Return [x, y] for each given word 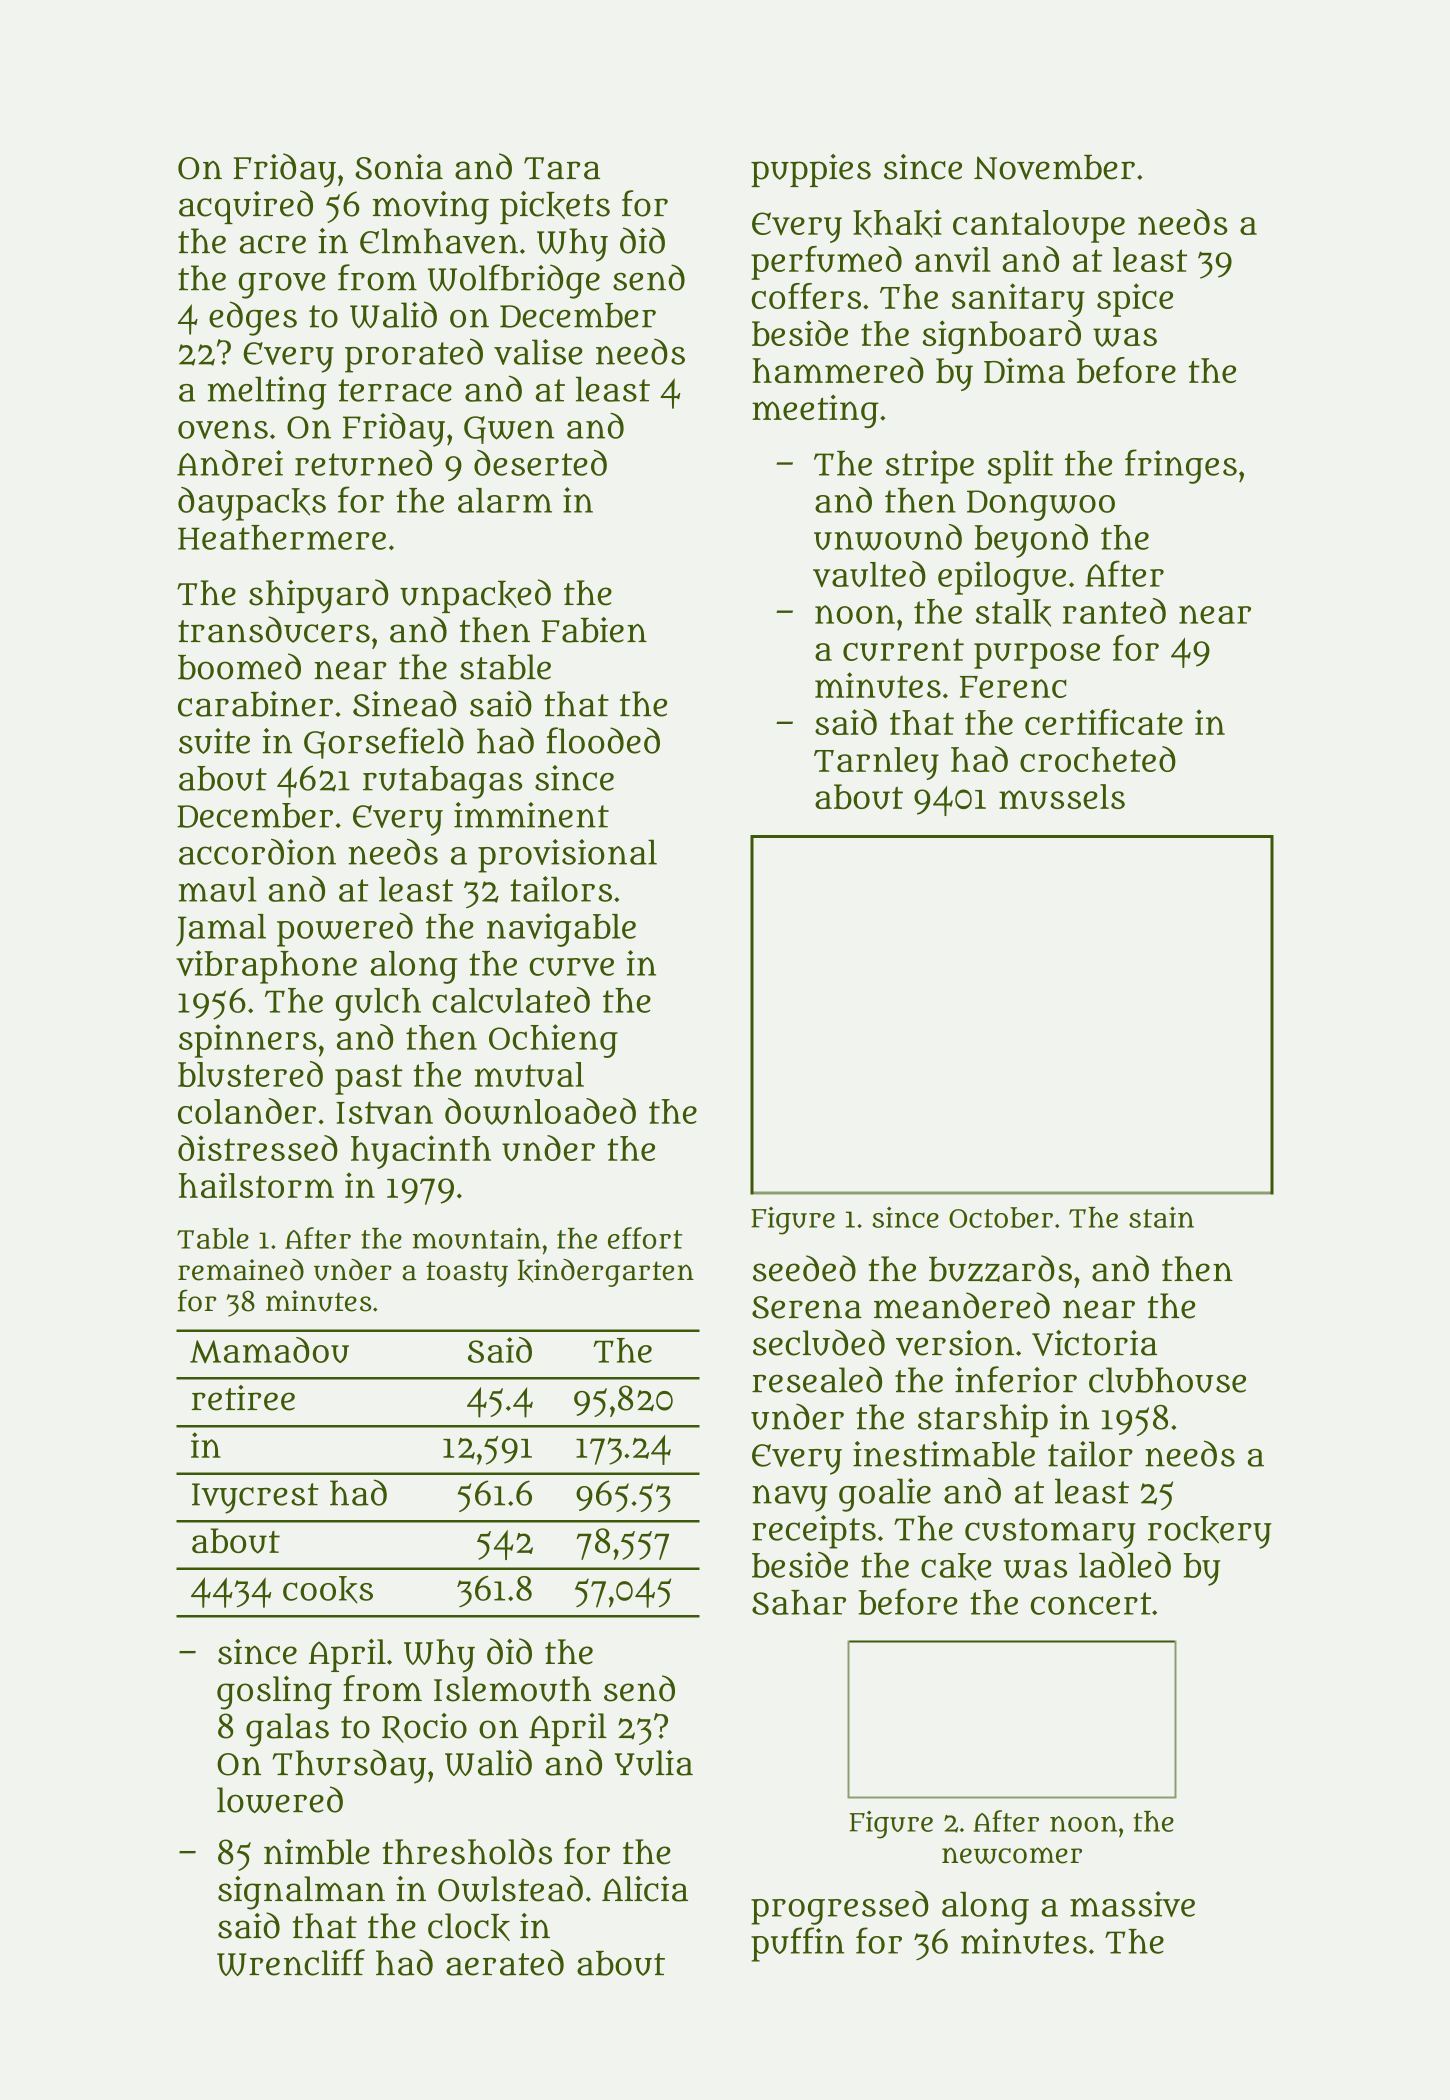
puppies [811, 170]
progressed [840, 1908]
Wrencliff [291, 1962]
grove [282, 285]
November [1054, 167]
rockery [1210, 1532]
